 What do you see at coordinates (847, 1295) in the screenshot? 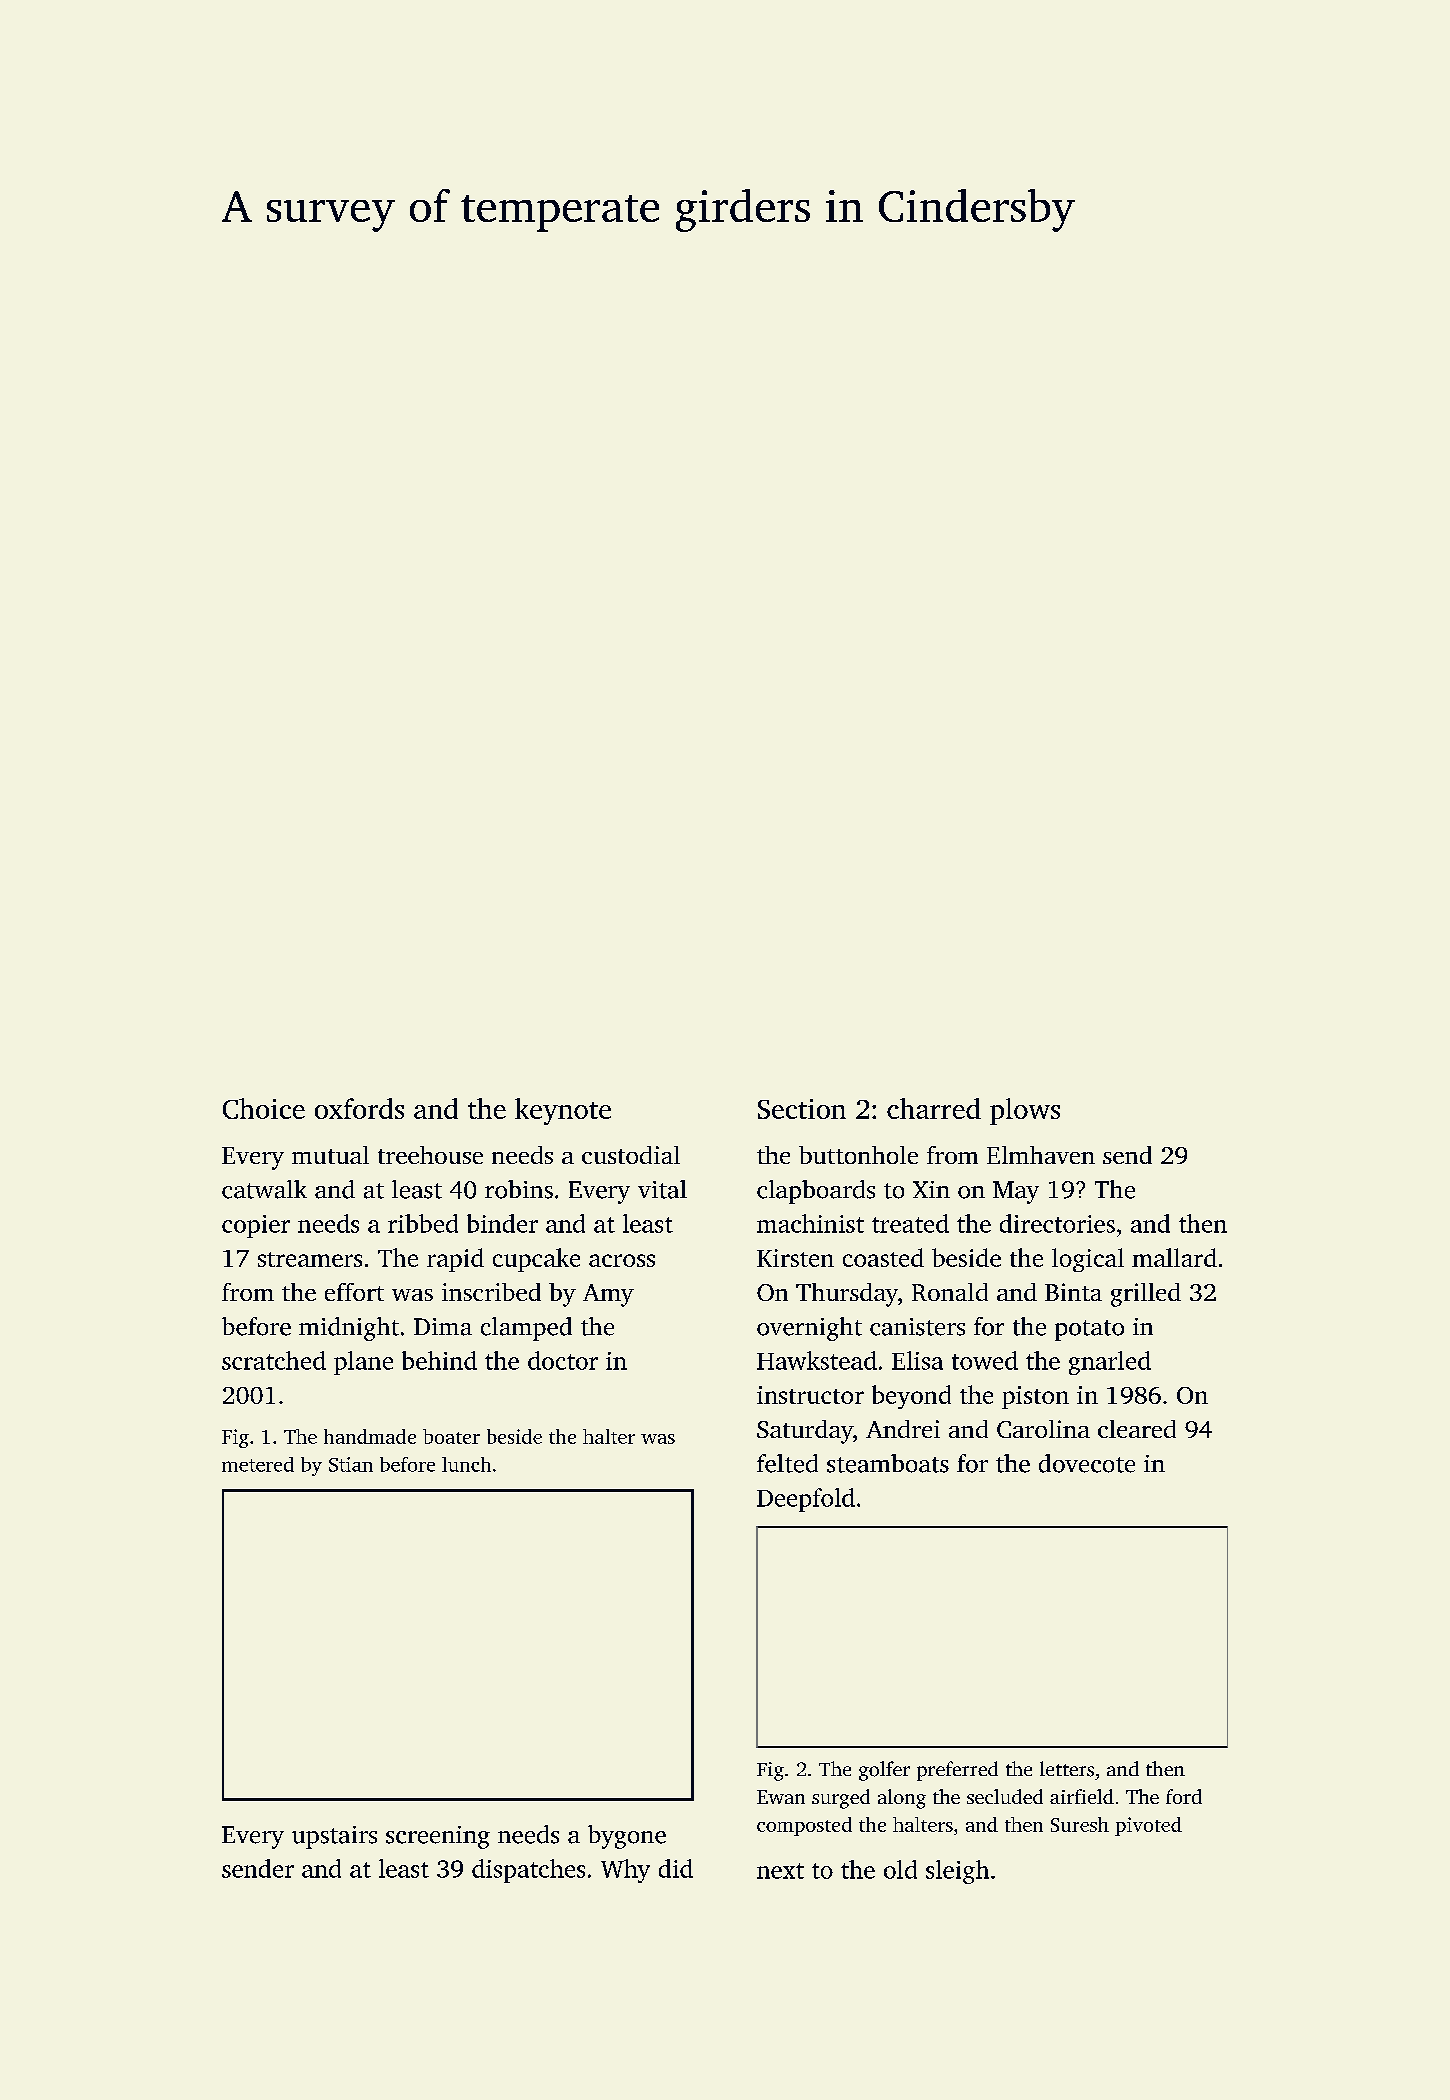
I see `Thursday` at bounding box center [847, 1295].
